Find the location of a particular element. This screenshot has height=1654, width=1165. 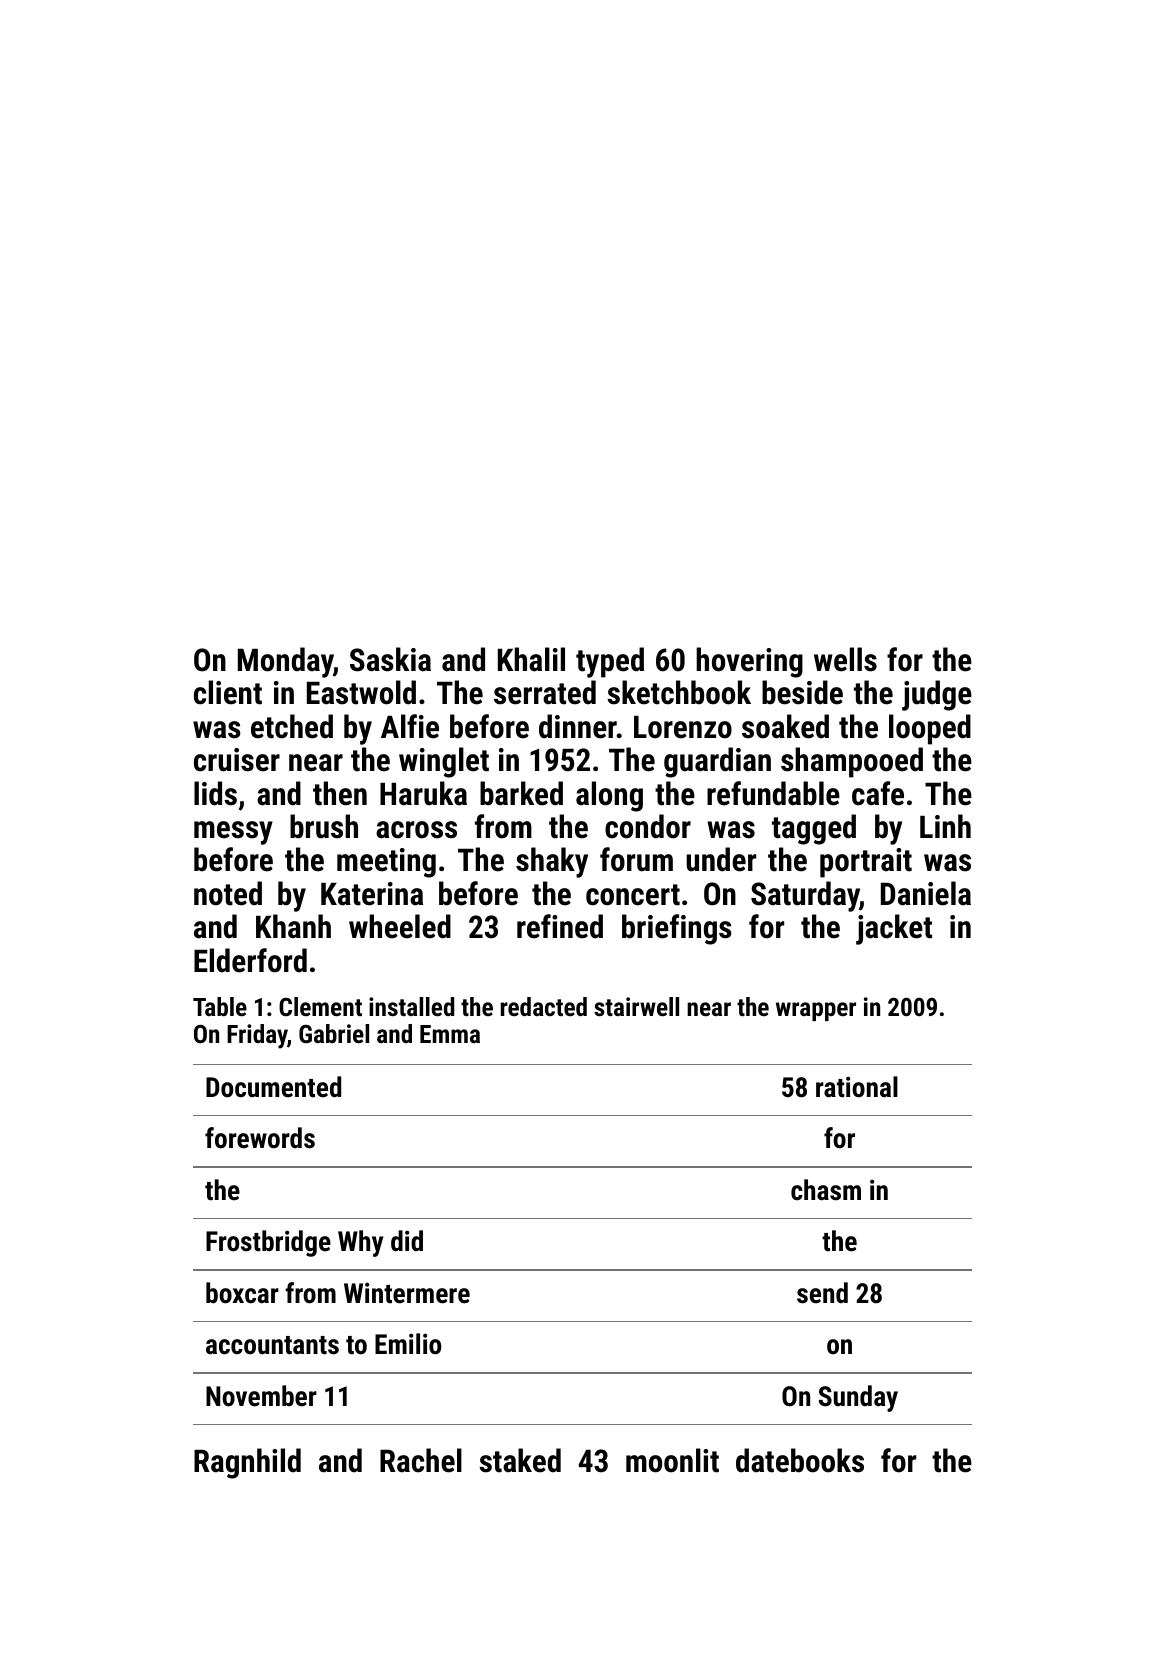

Monday is located at coordinates (286, 662).
